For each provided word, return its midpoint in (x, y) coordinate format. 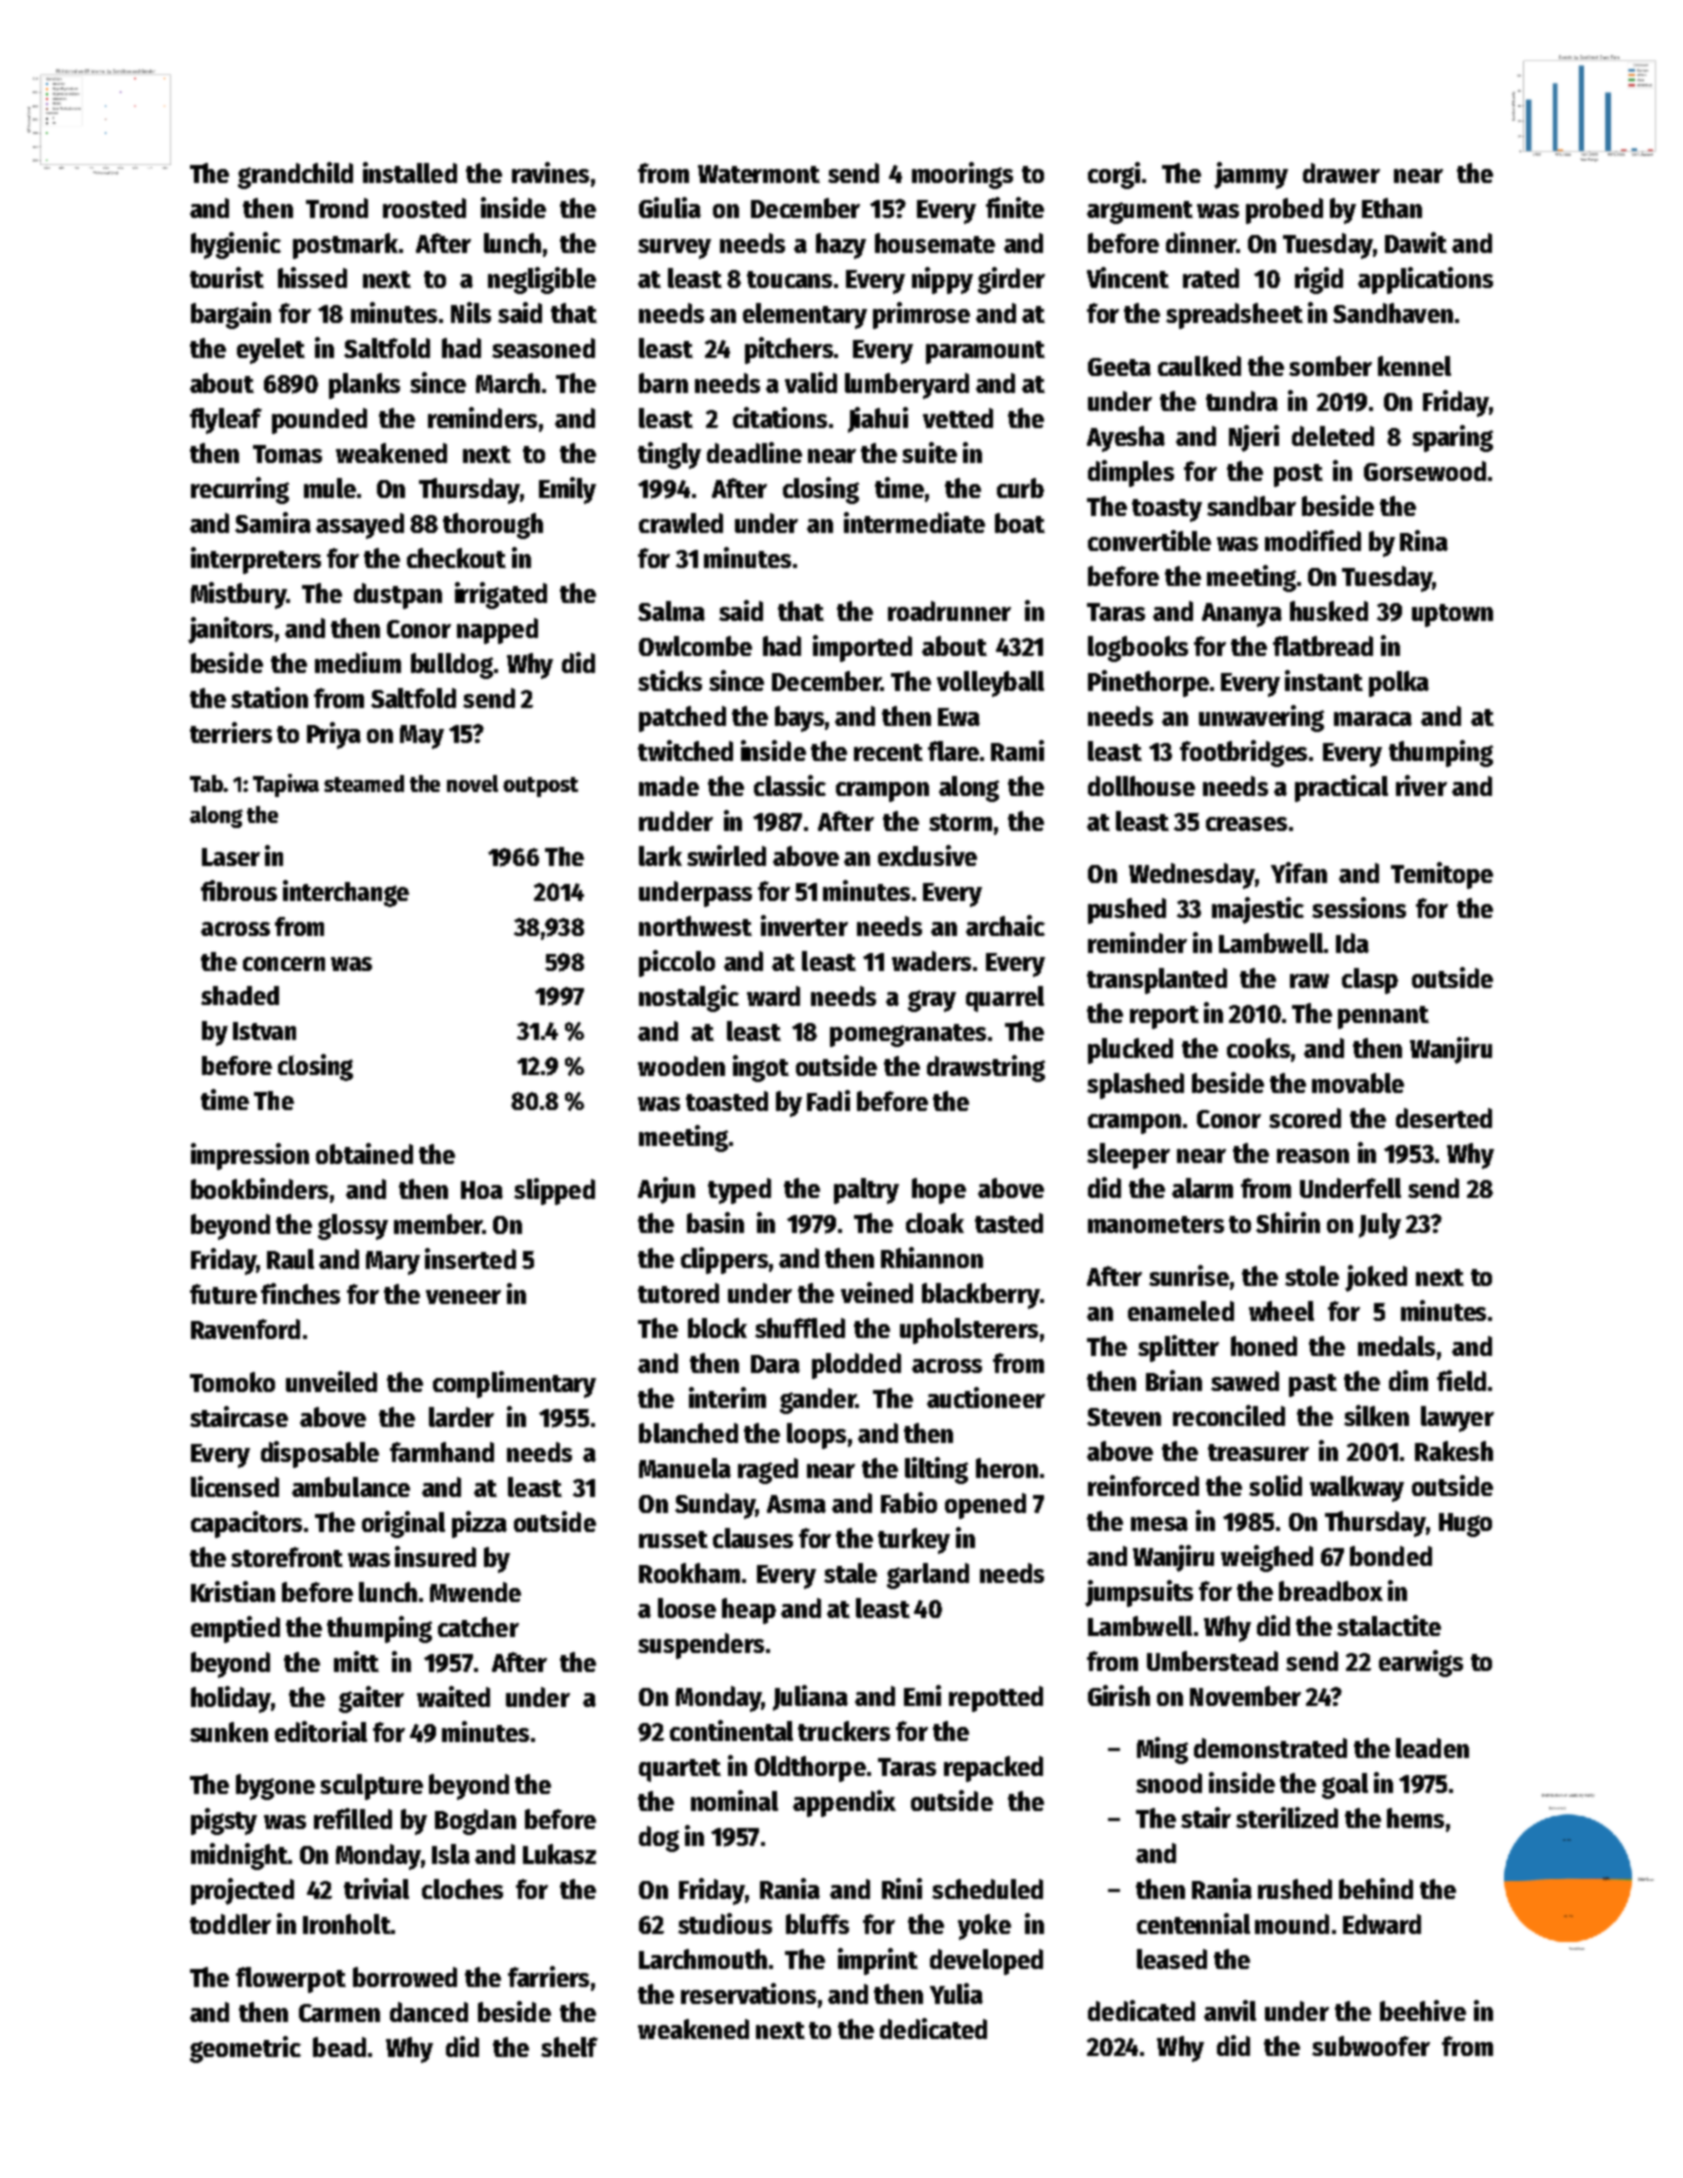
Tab (206, 783)
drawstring (986, 1068)
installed (410, 172)
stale (850, 1573)
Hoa (482, 1190)
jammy (1251, 175)
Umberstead (1212, 1661)
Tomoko (232, 1382)
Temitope (1442, 875)
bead (339, 2047)
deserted (1444, 1118)
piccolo (677, 963)
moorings (962, 175)
